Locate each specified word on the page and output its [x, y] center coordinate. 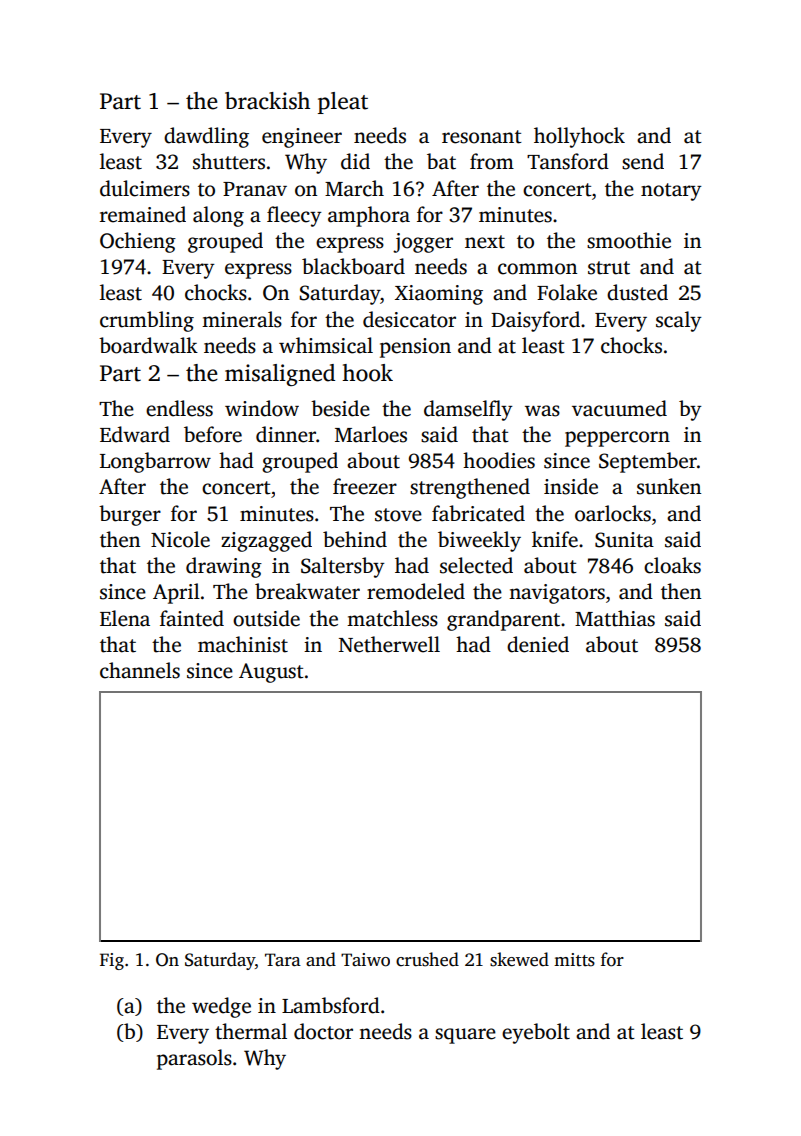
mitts [574, 960]
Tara [283, 959]
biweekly [479, 541]
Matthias [615, 618]
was [542, 411]
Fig [112, 961]
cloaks [672, 565]
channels [140, 670]
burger [130, 515]
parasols [194, 1059]
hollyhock [579, 137]
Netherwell [389, 644]
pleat [343, 103]
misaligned [280, 375]
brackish [267, 101]
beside [340, 408]
